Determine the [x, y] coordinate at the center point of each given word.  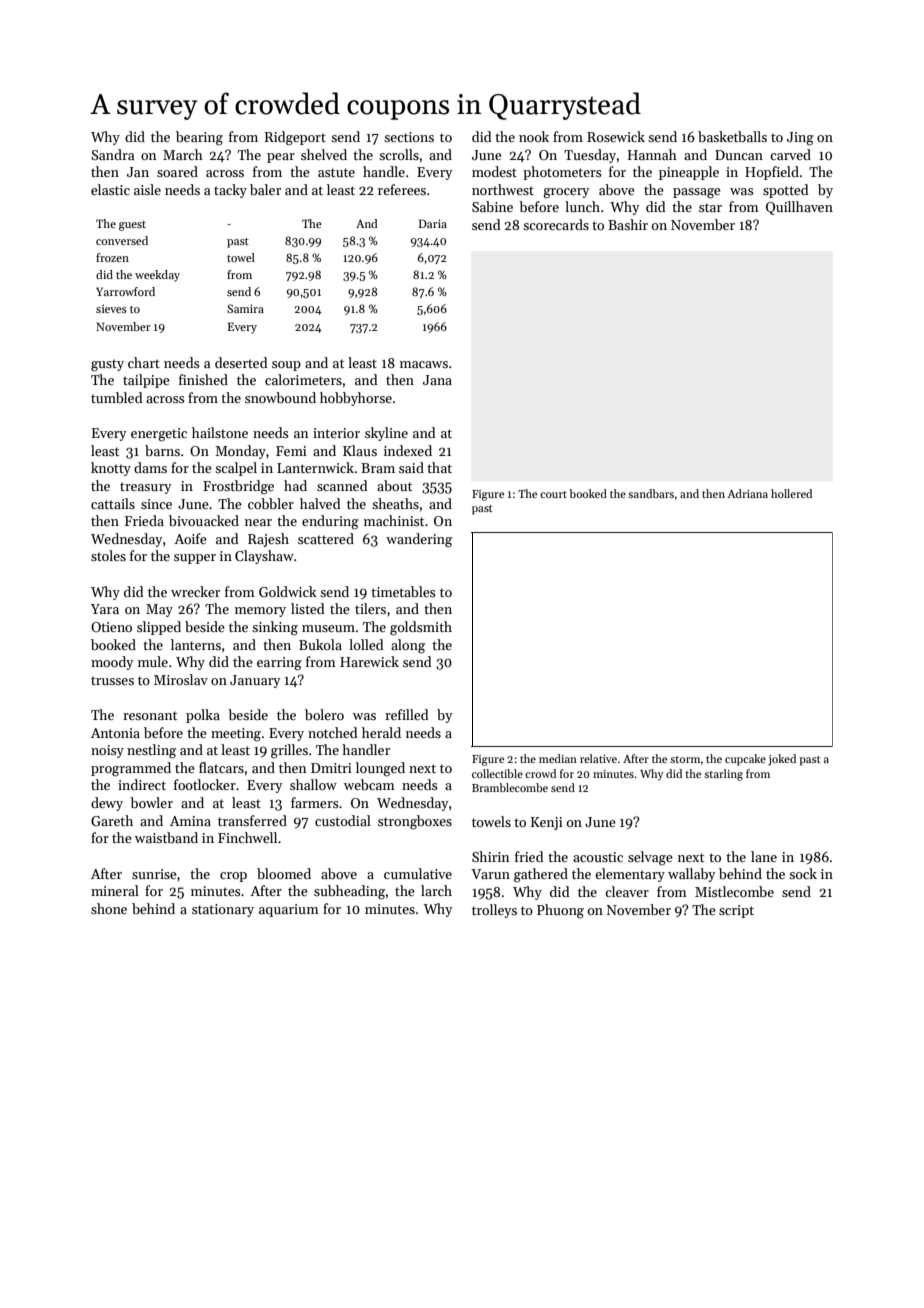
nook [534, 136]
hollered [791, 493]
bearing [199, 138]
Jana [437, 380]
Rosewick [616, 136]
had [295, 485]
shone [109, 908]
